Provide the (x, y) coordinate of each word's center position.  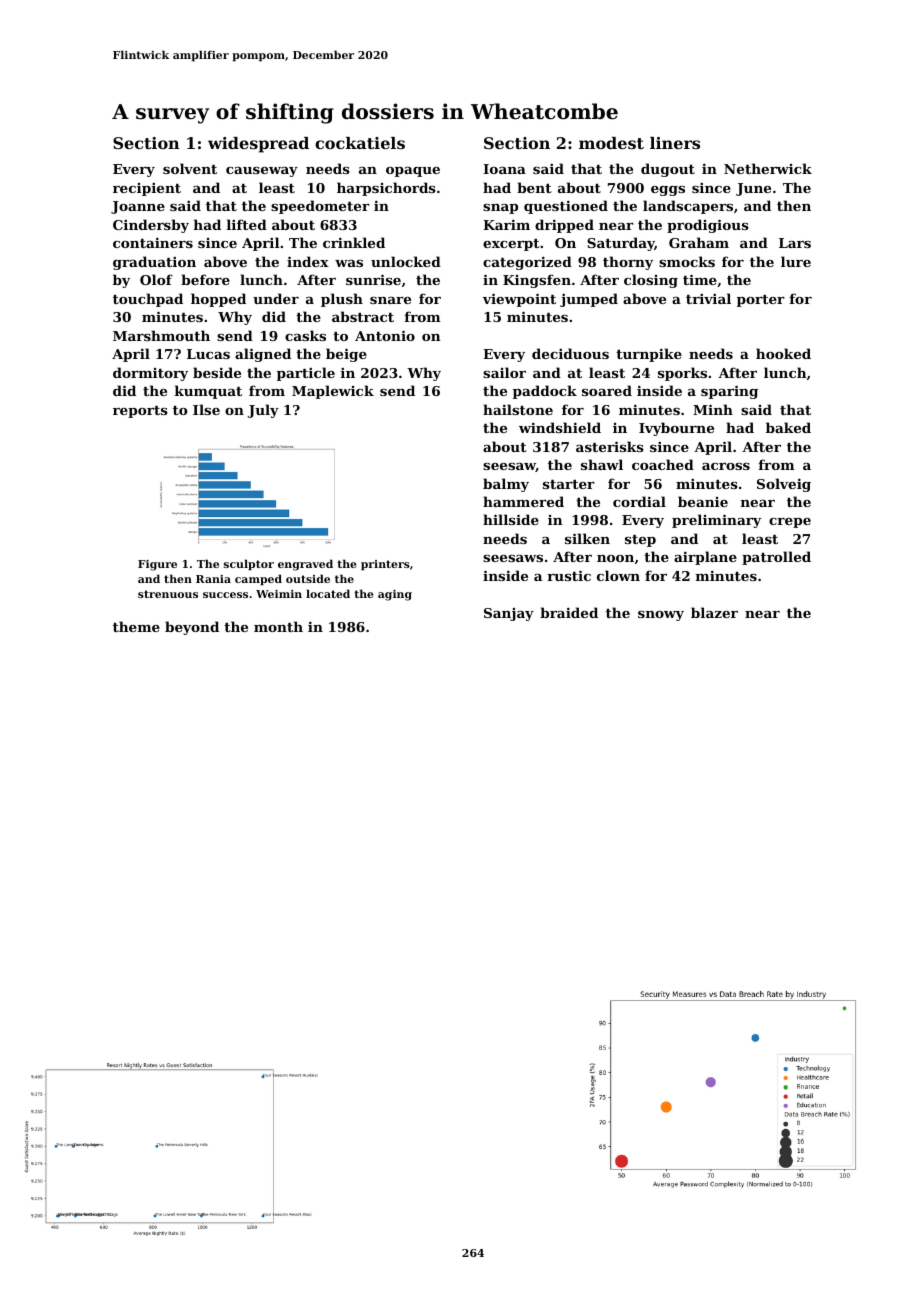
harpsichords (386, 189)
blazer (714, 612)
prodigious (708, 226)
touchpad (148, 300)
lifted (247, 224)
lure (796, 261)
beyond (192, 628)
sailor (504, 372)
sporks (682, 374)
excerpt (511, 245)
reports (140, 412)
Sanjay (509, 614)
